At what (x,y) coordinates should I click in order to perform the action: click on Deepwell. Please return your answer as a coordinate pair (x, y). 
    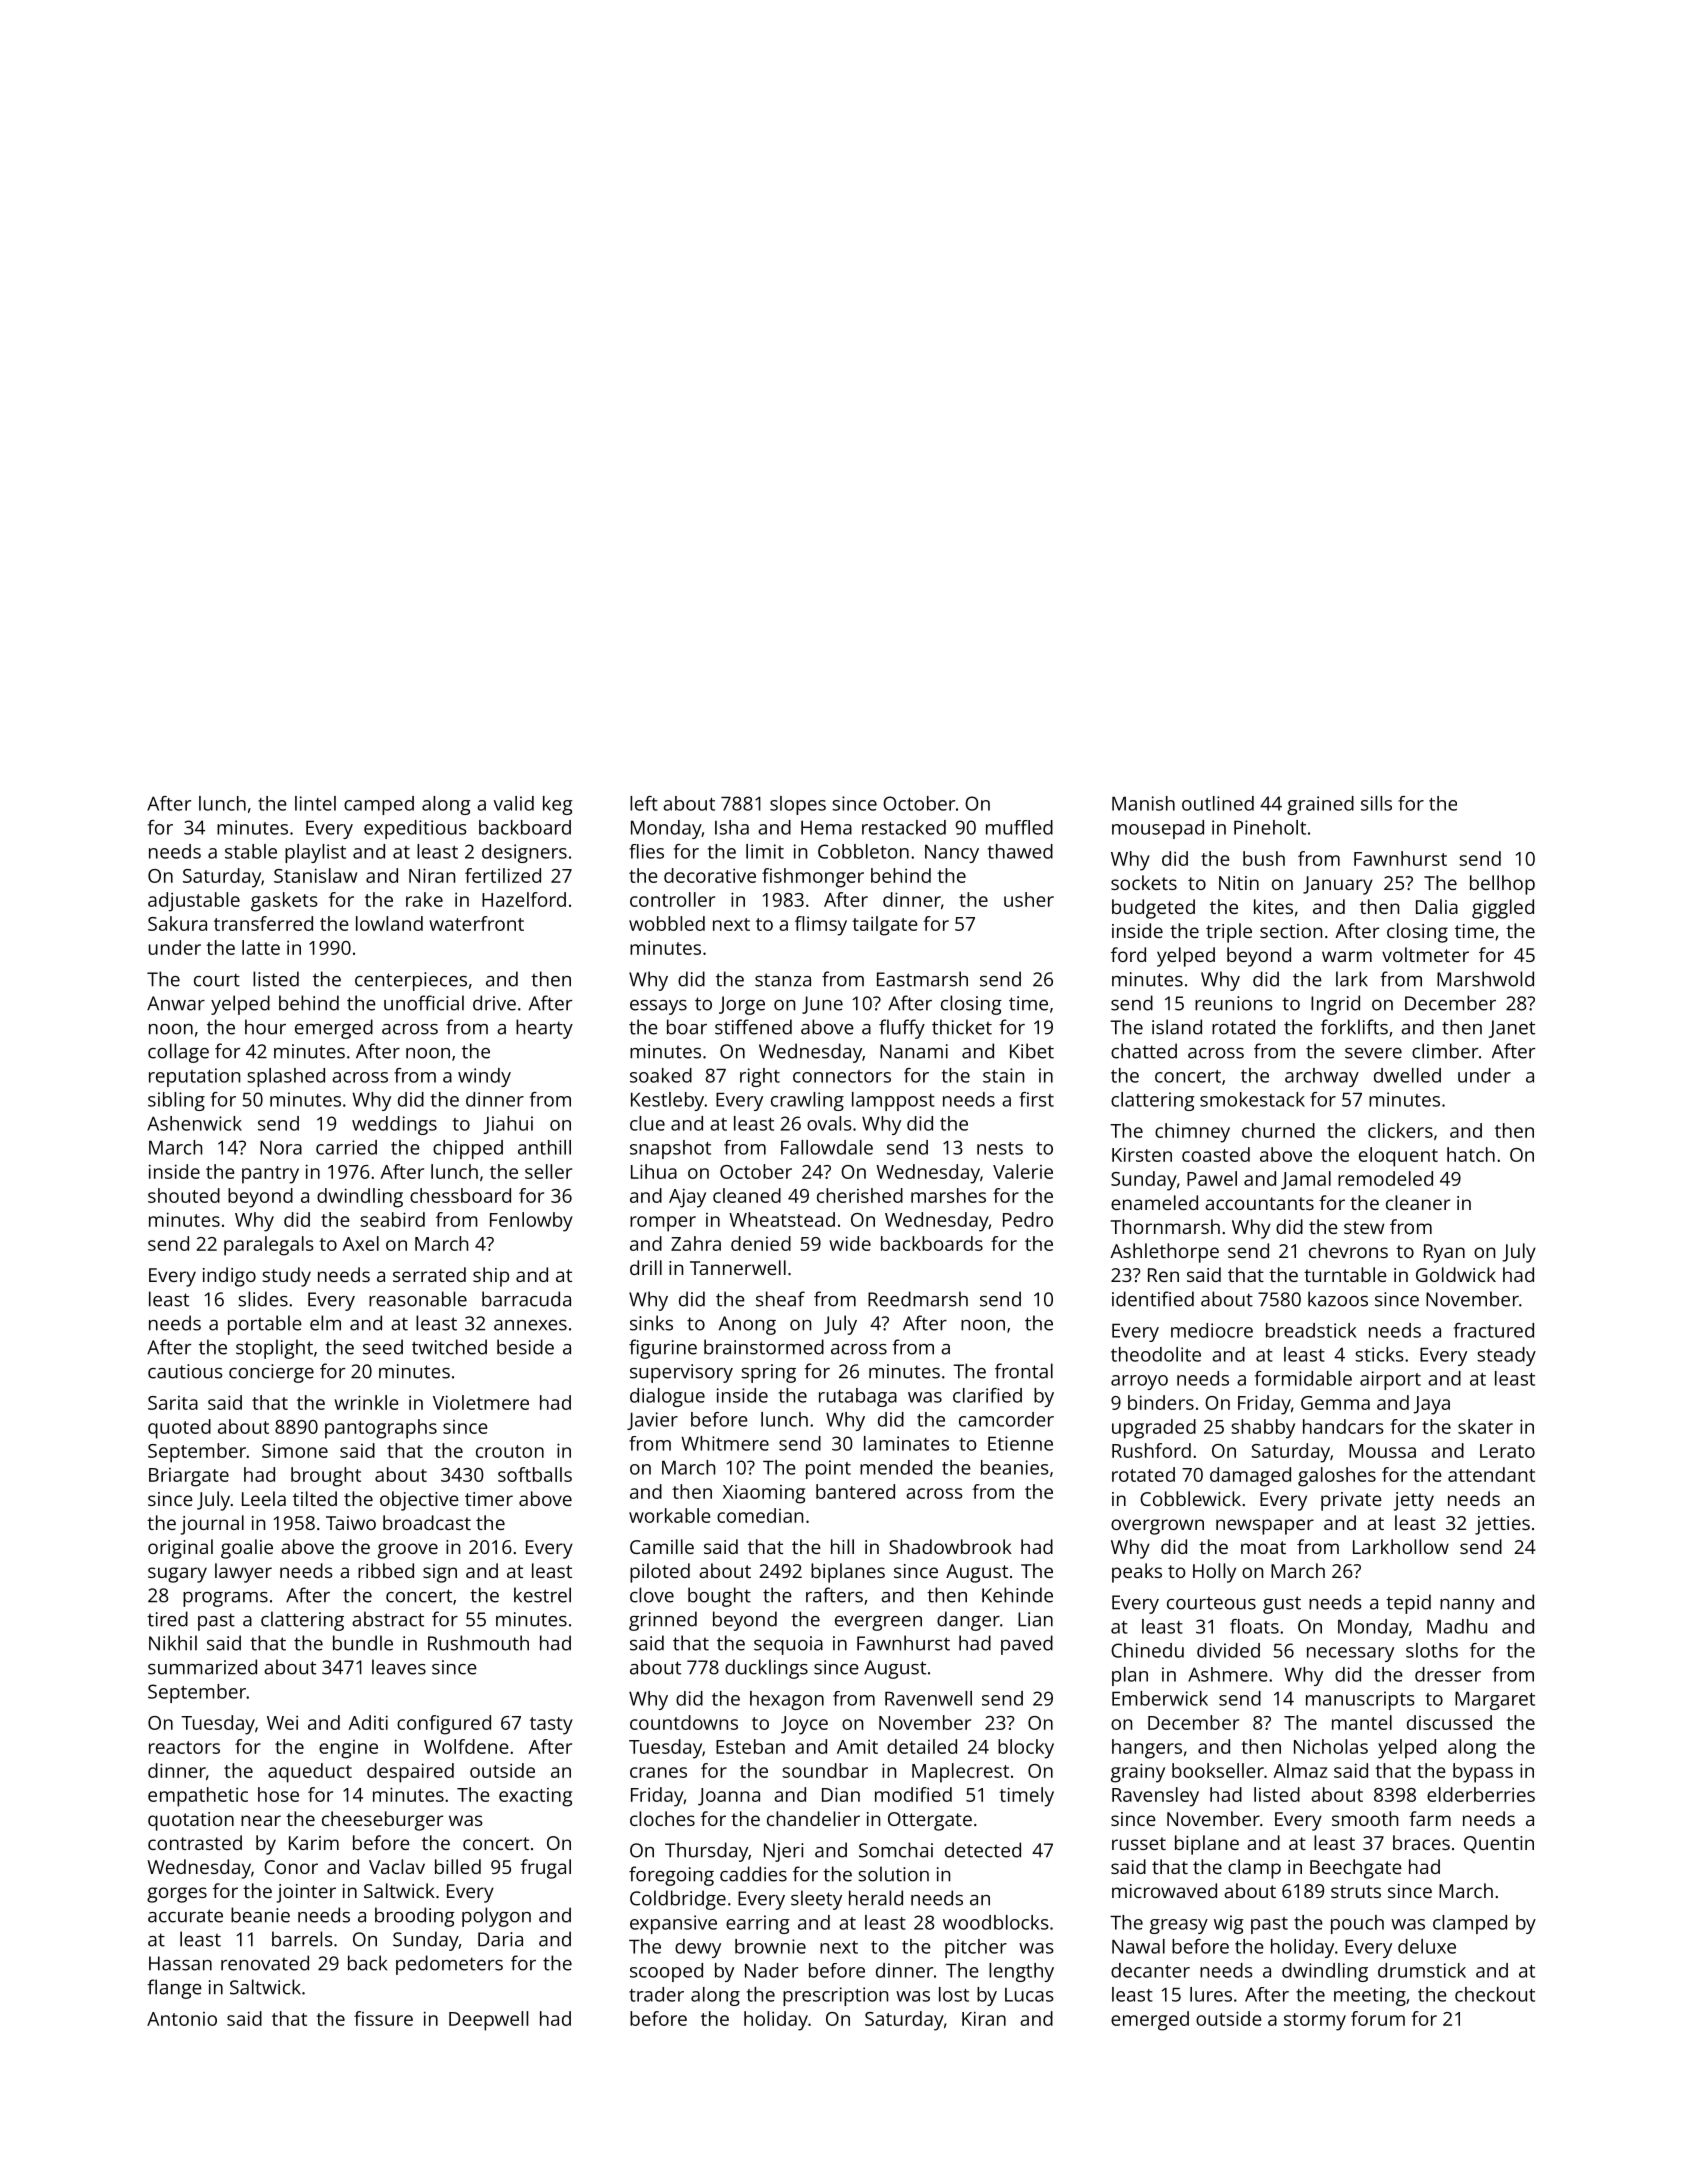
    Looking at the image, I should click on (488, 2021).
